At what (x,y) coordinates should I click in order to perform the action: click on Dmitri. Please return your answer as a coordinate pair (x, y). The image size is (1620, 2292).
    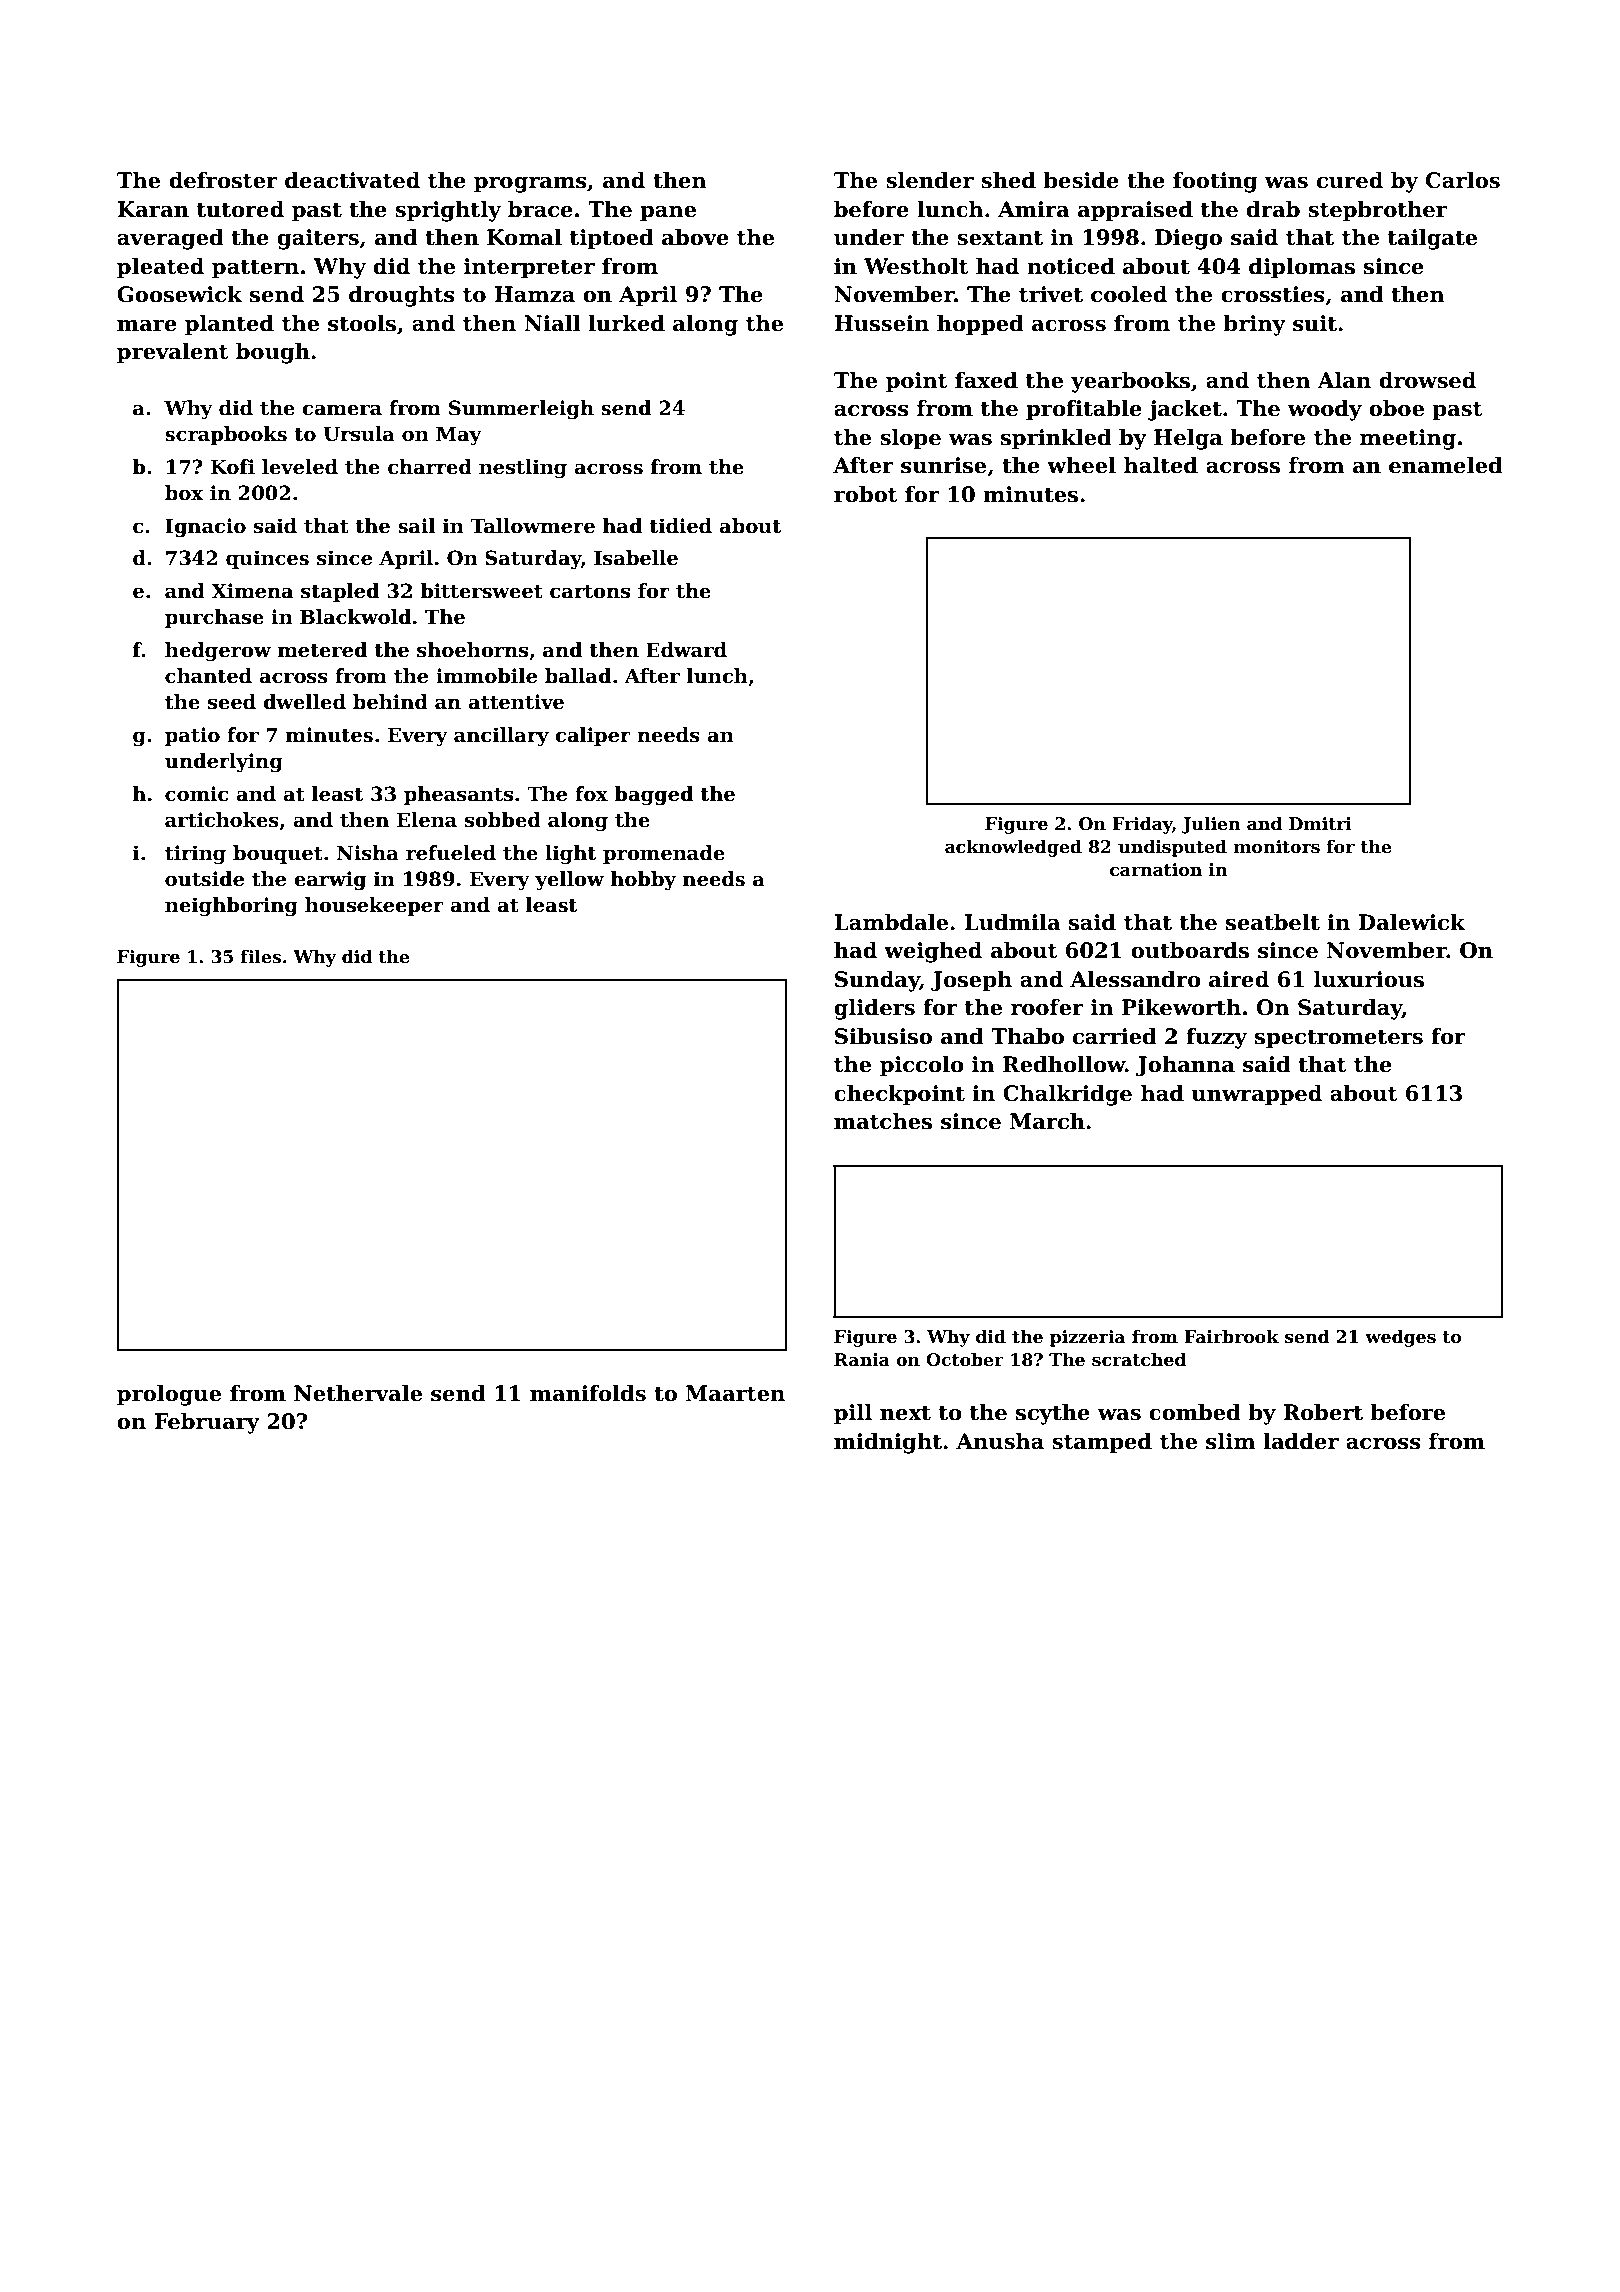
    Looking at the image, I should click on (1320, 824).
